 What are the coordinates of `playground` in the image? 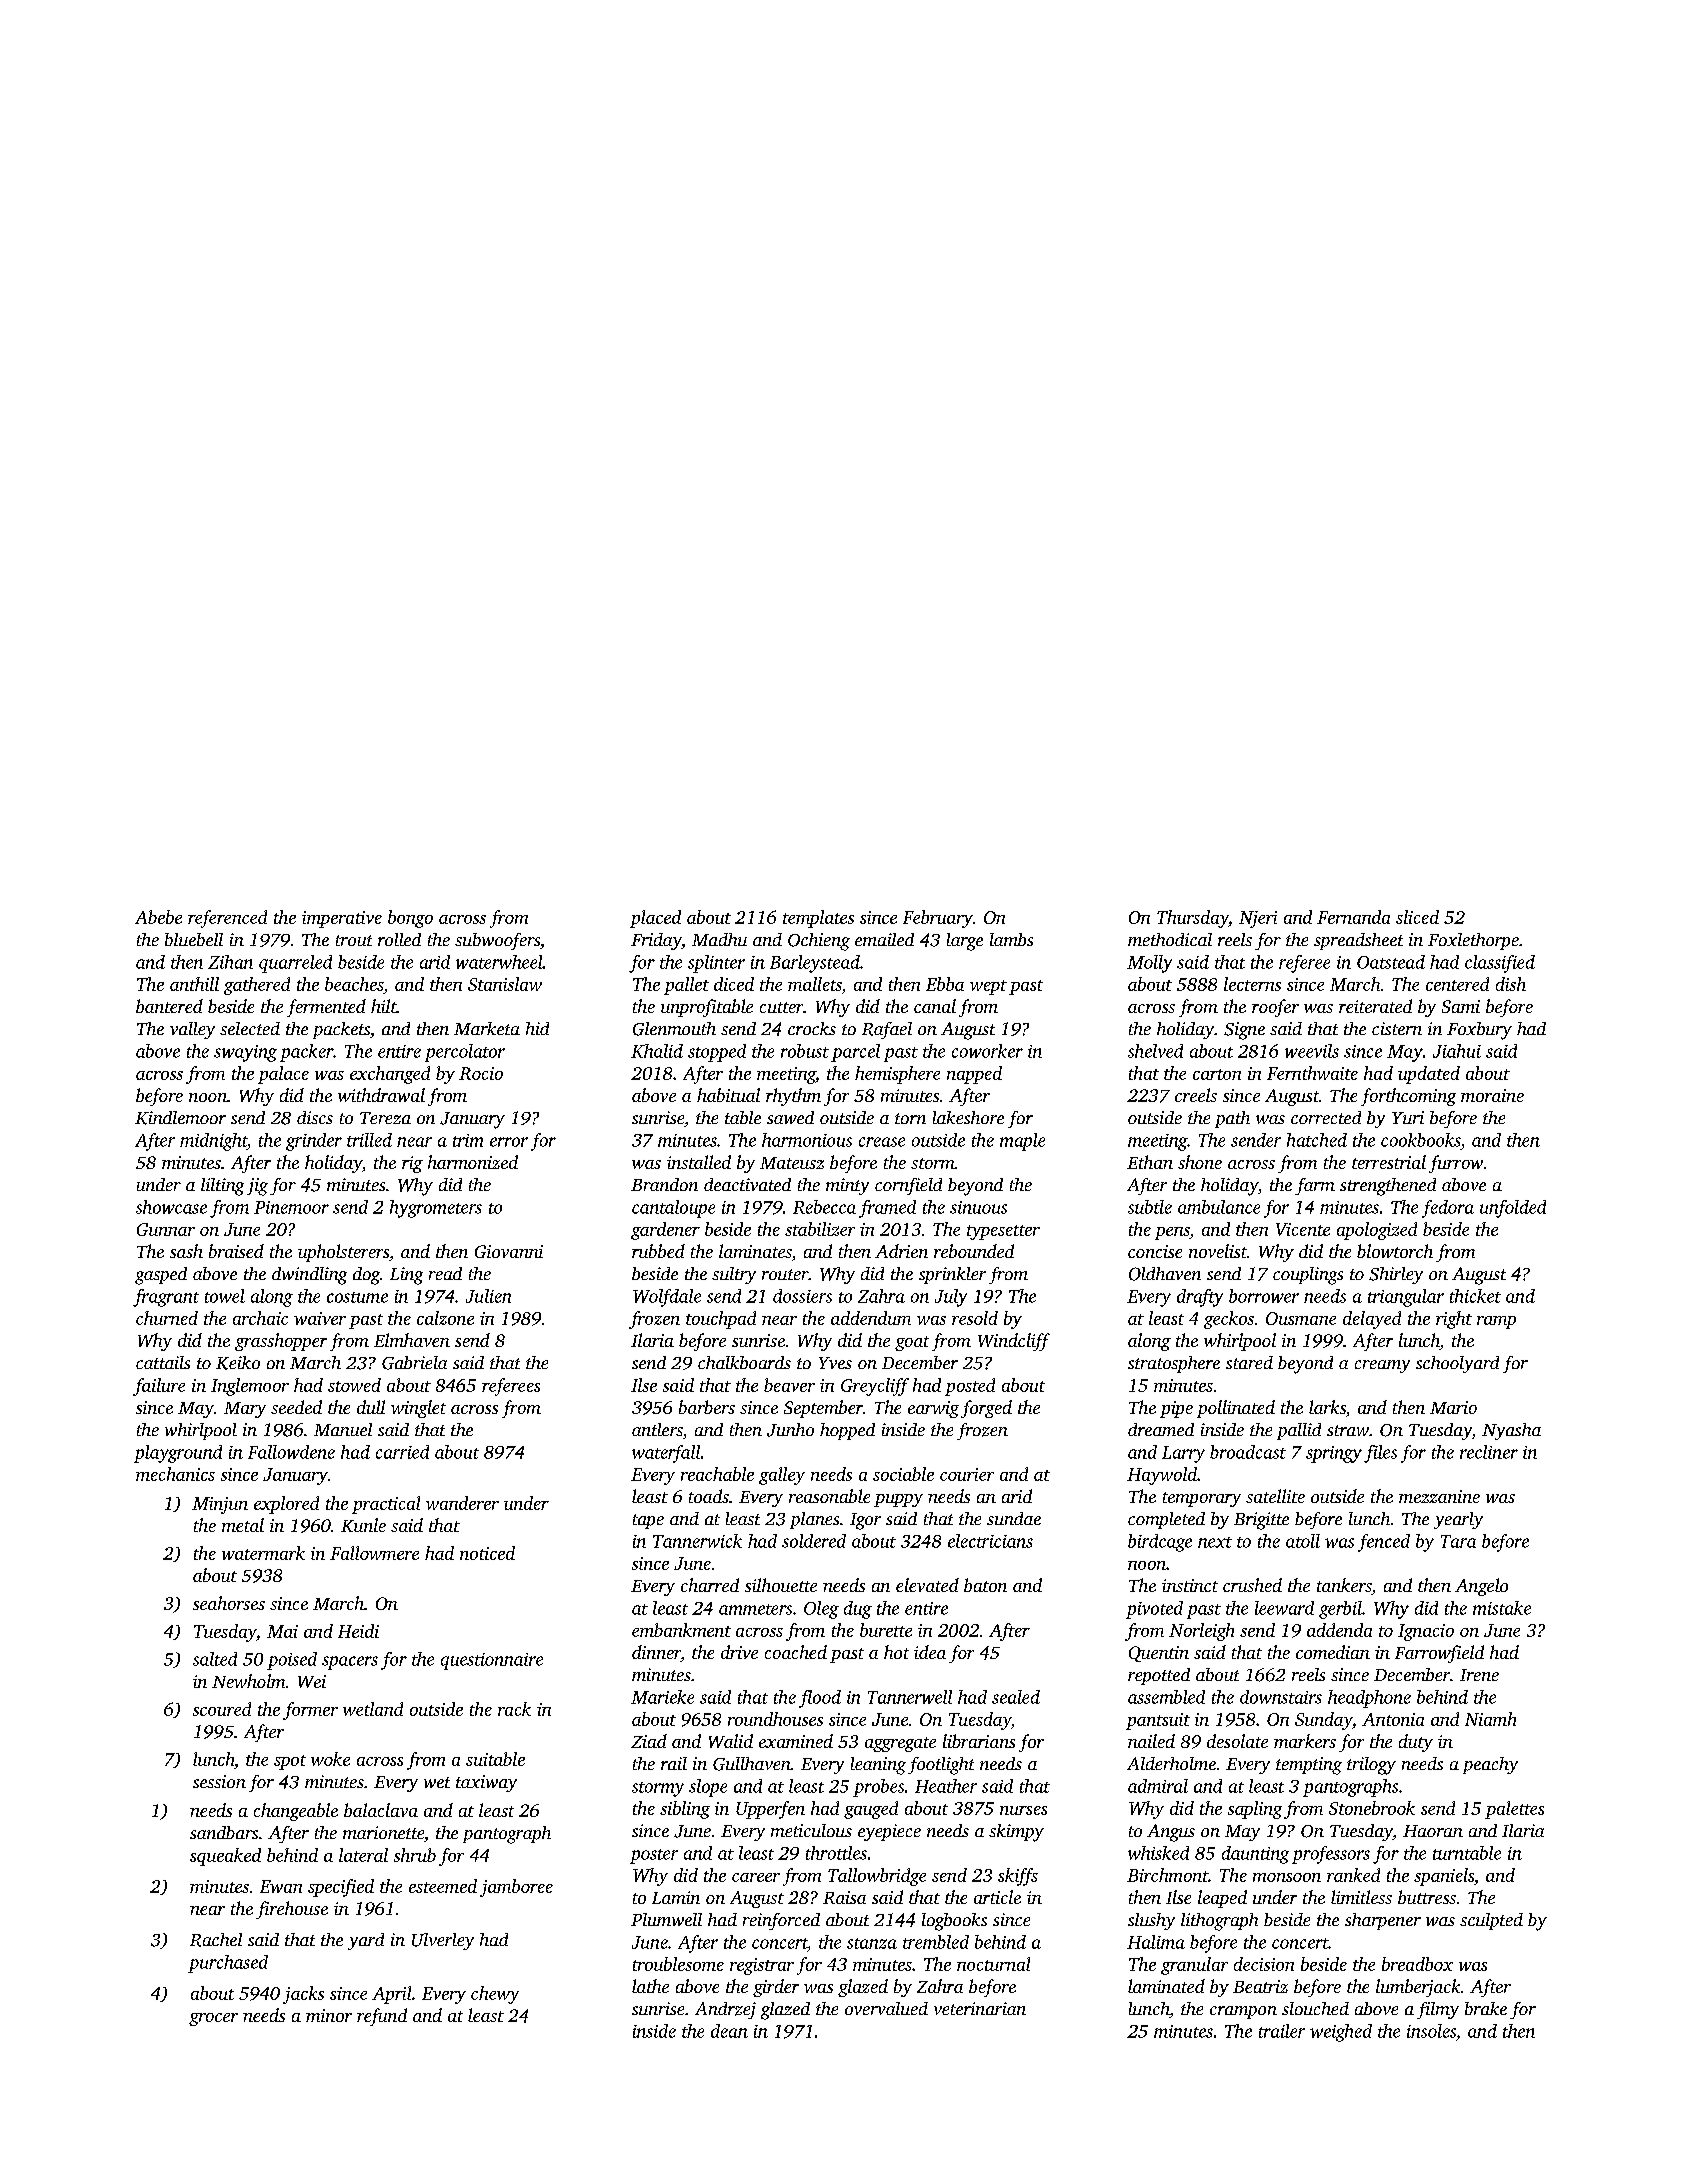 It's located at (178, 1454).
